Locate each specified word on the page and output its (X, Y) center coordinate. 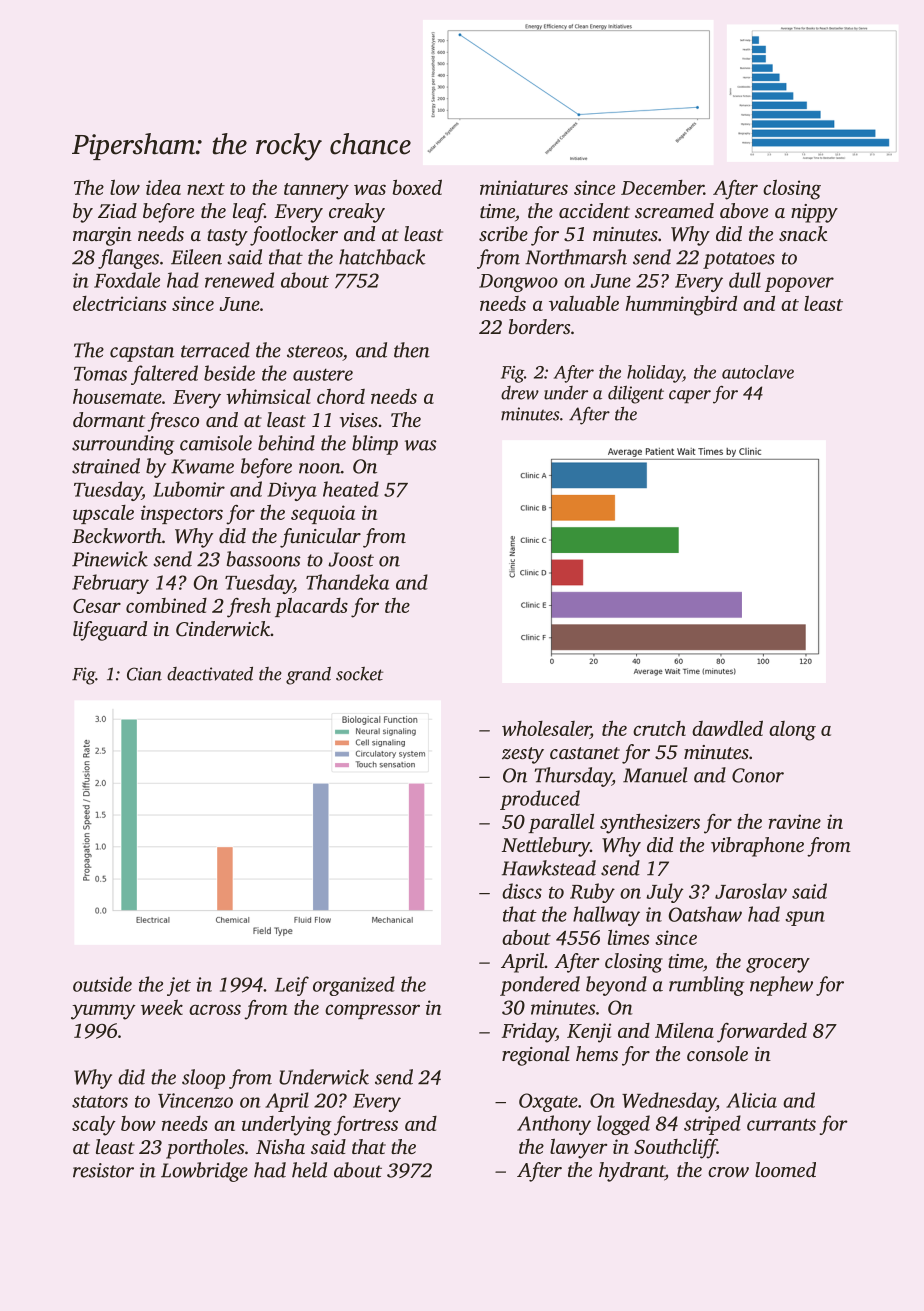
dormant (109, 419)
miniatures (524, 187)
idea (163, 187)
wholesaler (546, 730)
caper (690, 397)
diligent (636, 395)
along (792, 731)
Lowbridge (204, 1172)
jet (179, 986)
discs (522, 891)
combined (166, 605)
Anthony (554, 1125)
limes (628, 937)
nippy (814, 213)
